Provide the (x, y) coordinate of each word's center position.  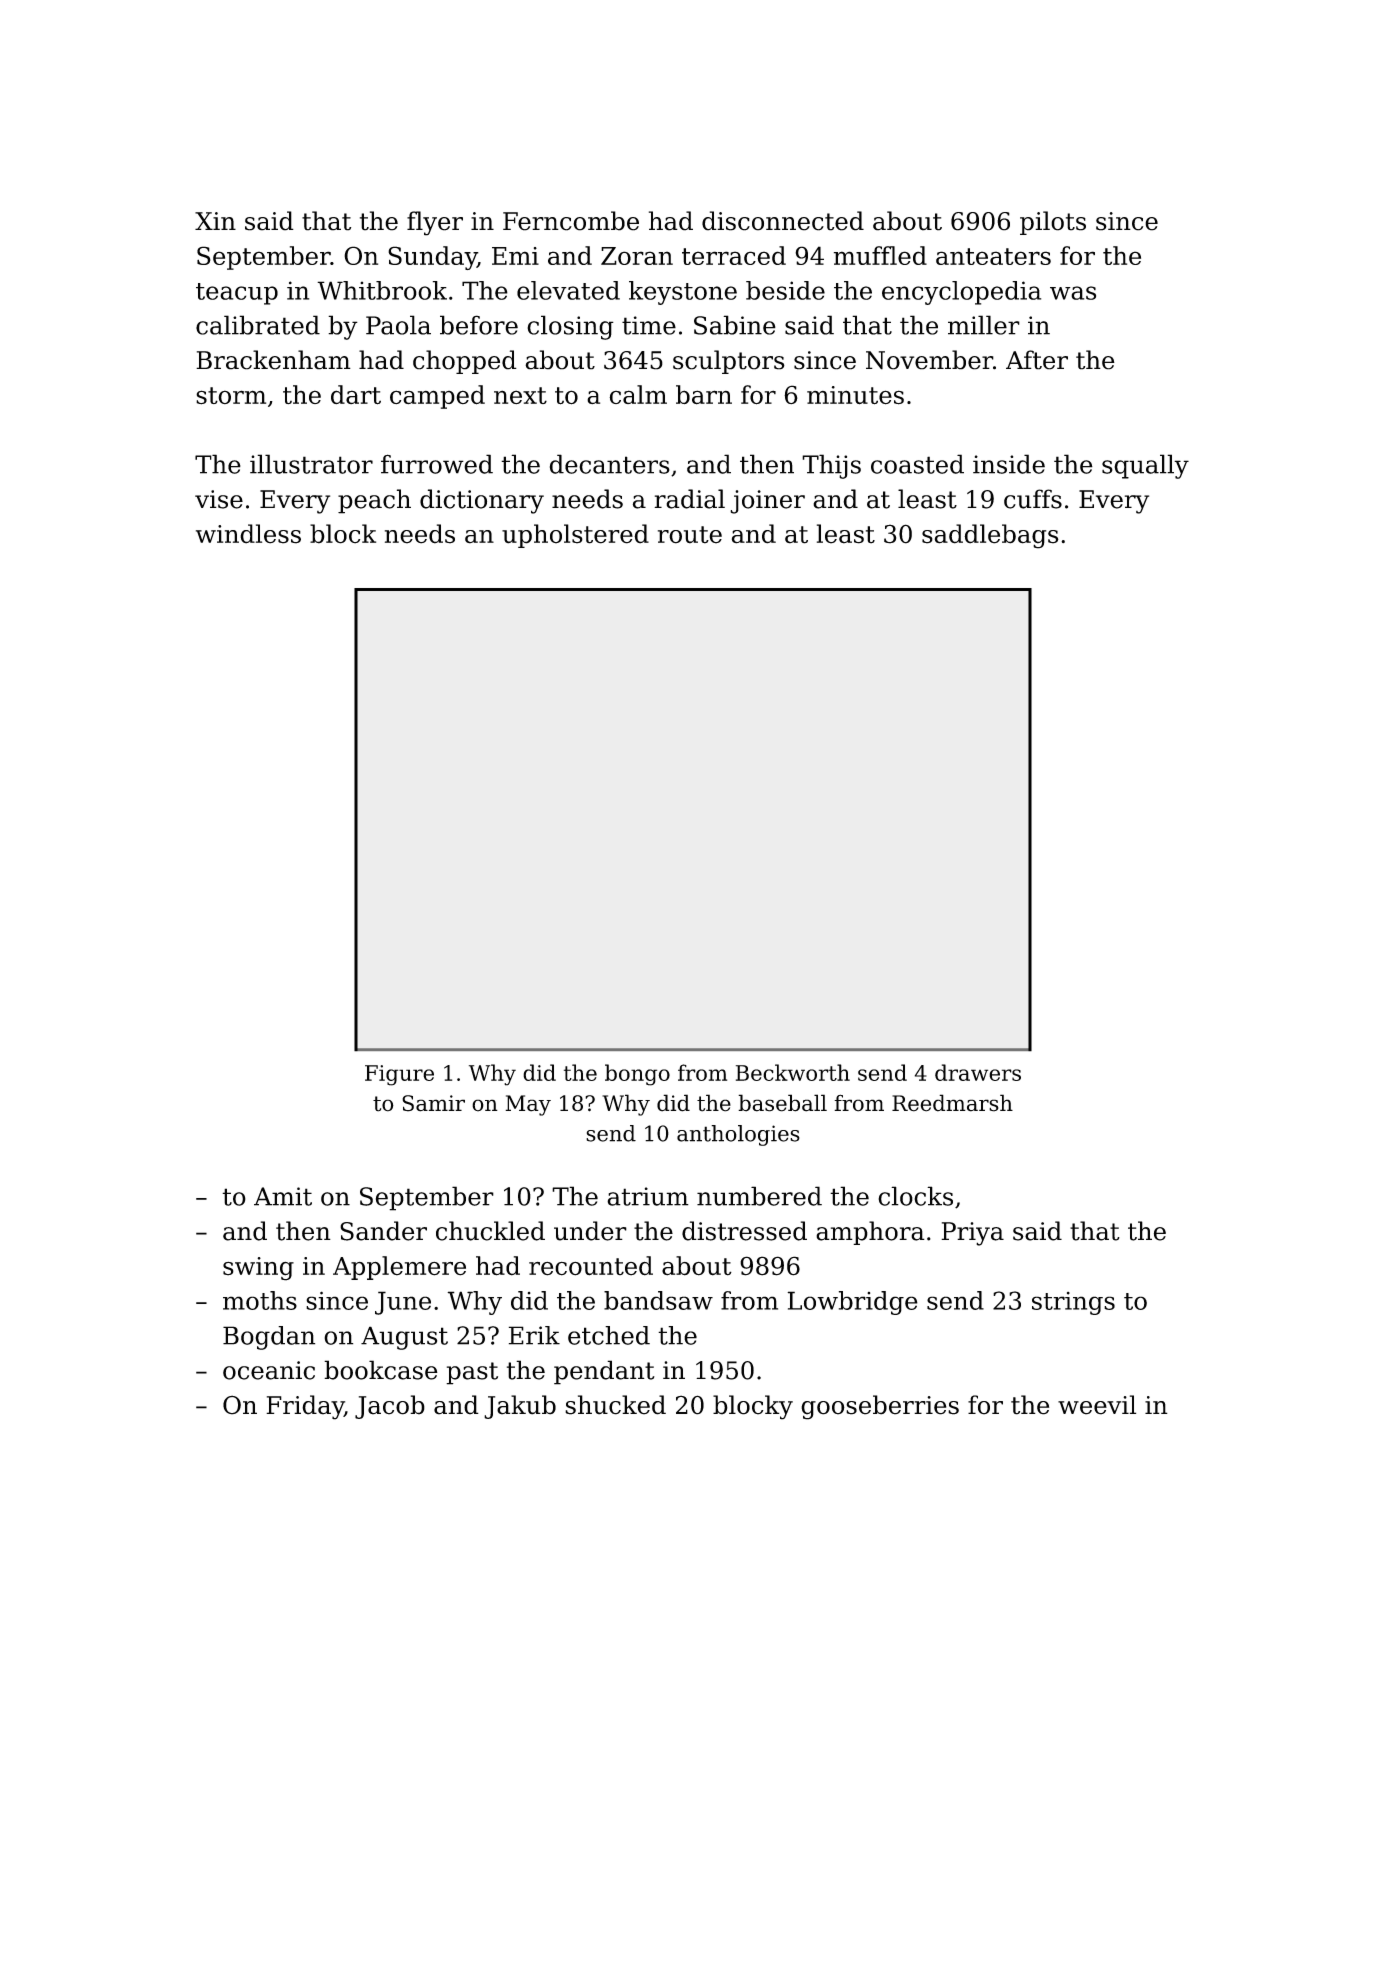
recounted (591, 1266)
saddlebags (990, 536)
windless (248, 534)
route (690, 535)
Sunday (432, 258)
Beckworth (793, 1072)
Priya (972, 1234)
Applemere (399, 1268)
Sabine (735, 325)
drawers (978, 1072)
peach (374, 501)
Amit (283, 1196)
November (929, 360)
